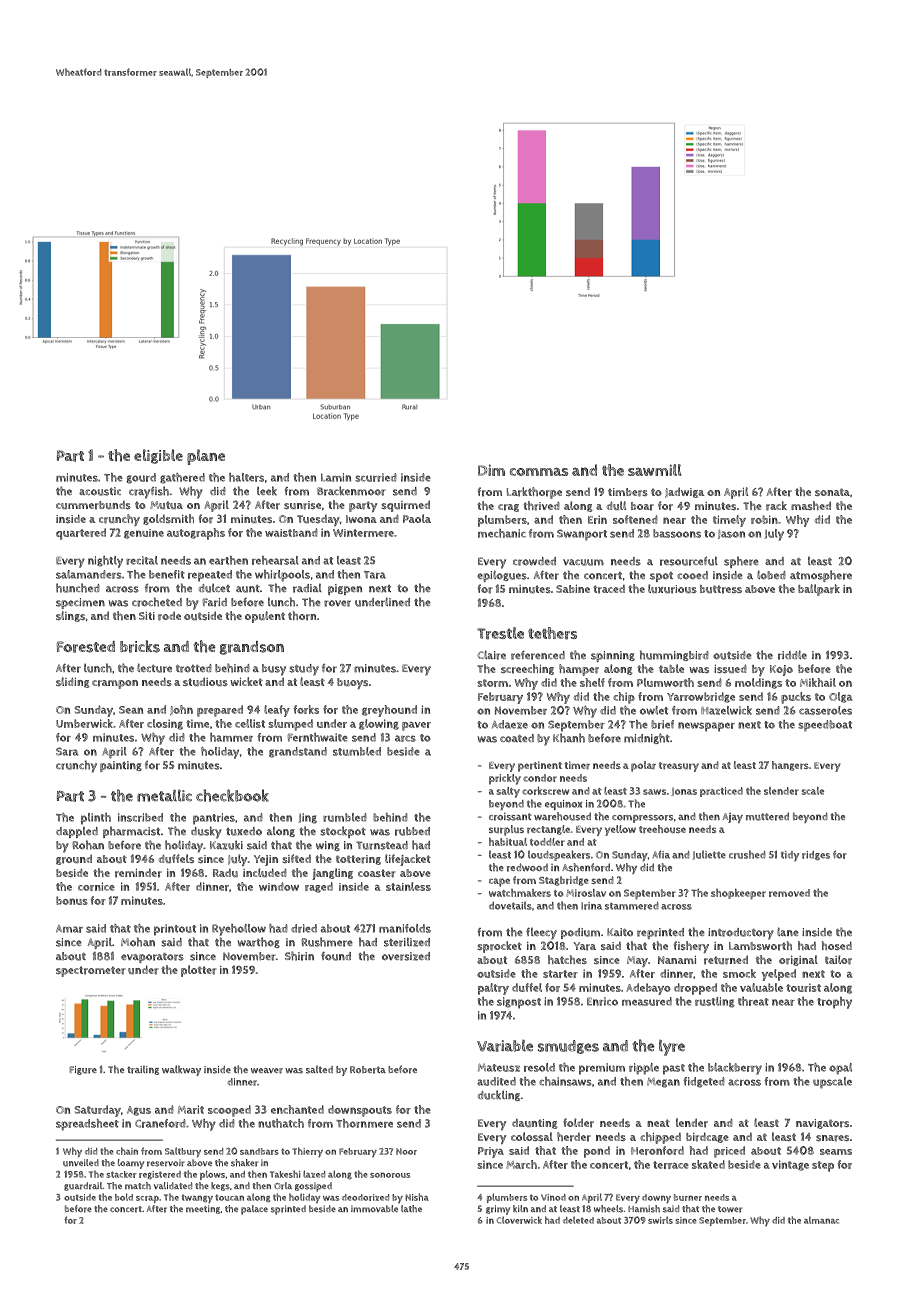 This screenshot has height=1316, width=908. Describe the element at coordinates (704, 1082) in the screenshot. I see `fidgeted` at that location.
